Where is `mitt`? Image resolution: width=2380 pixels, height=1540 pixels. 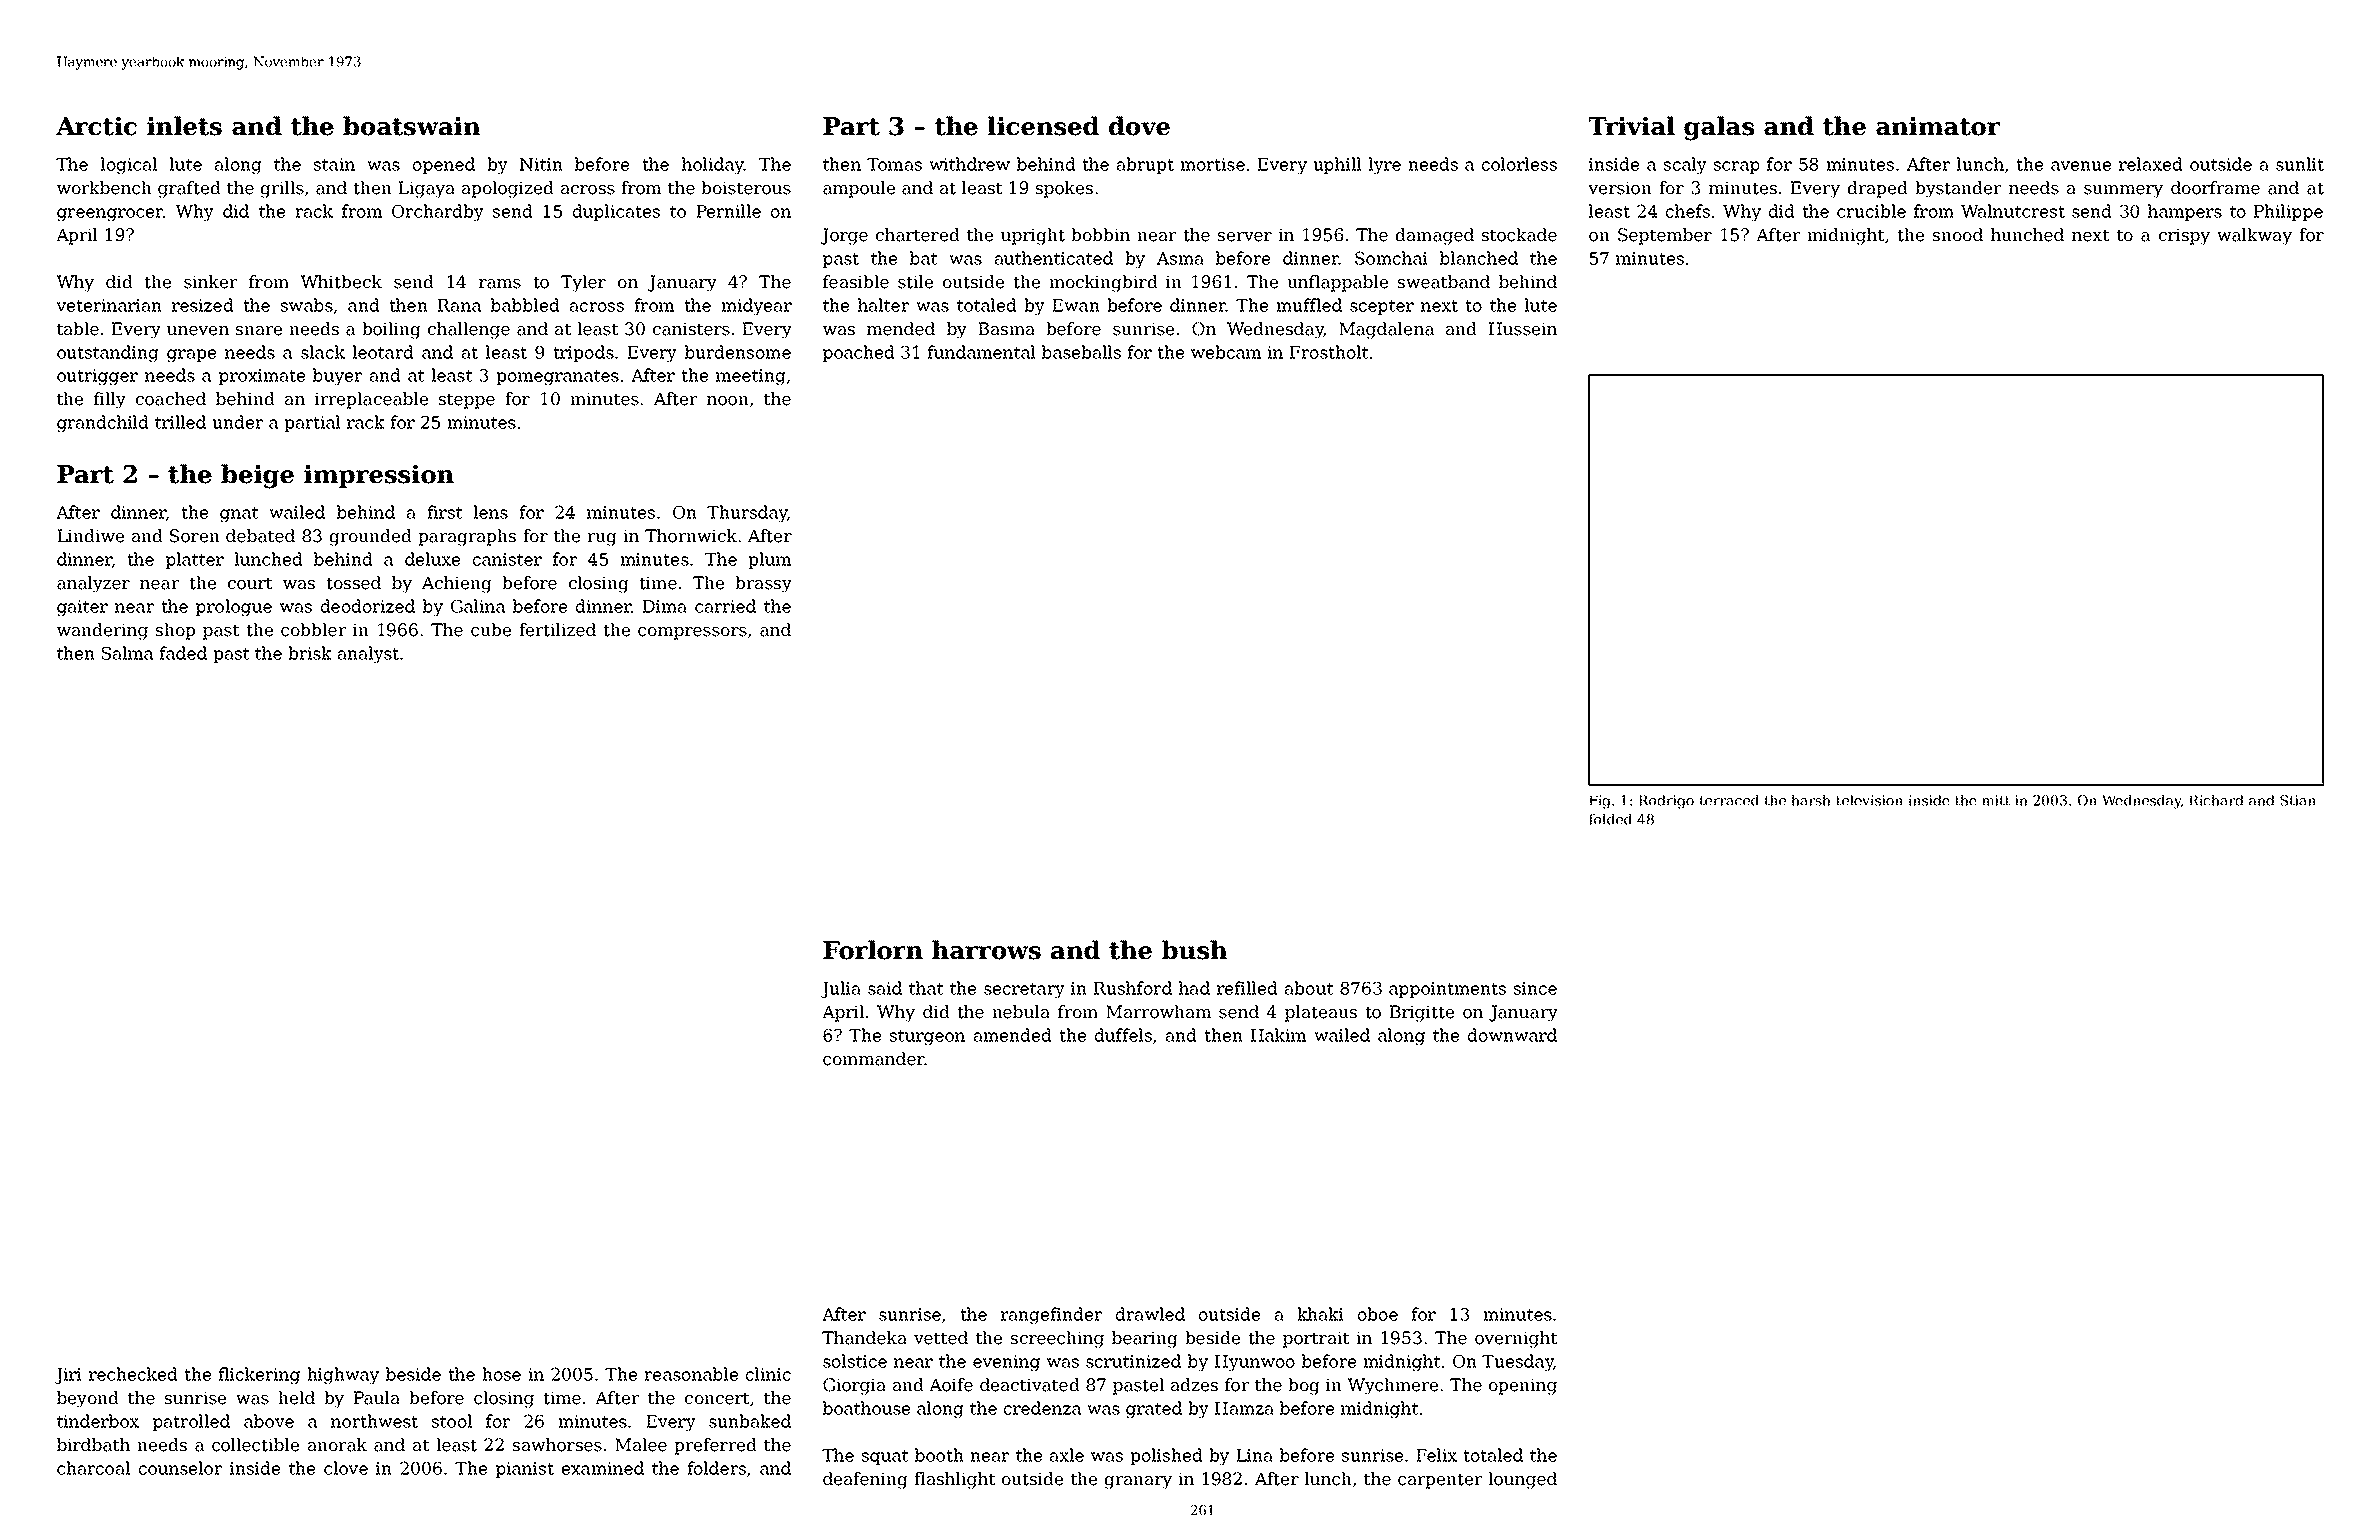
mitt is located at coordinates (1996, 800).
